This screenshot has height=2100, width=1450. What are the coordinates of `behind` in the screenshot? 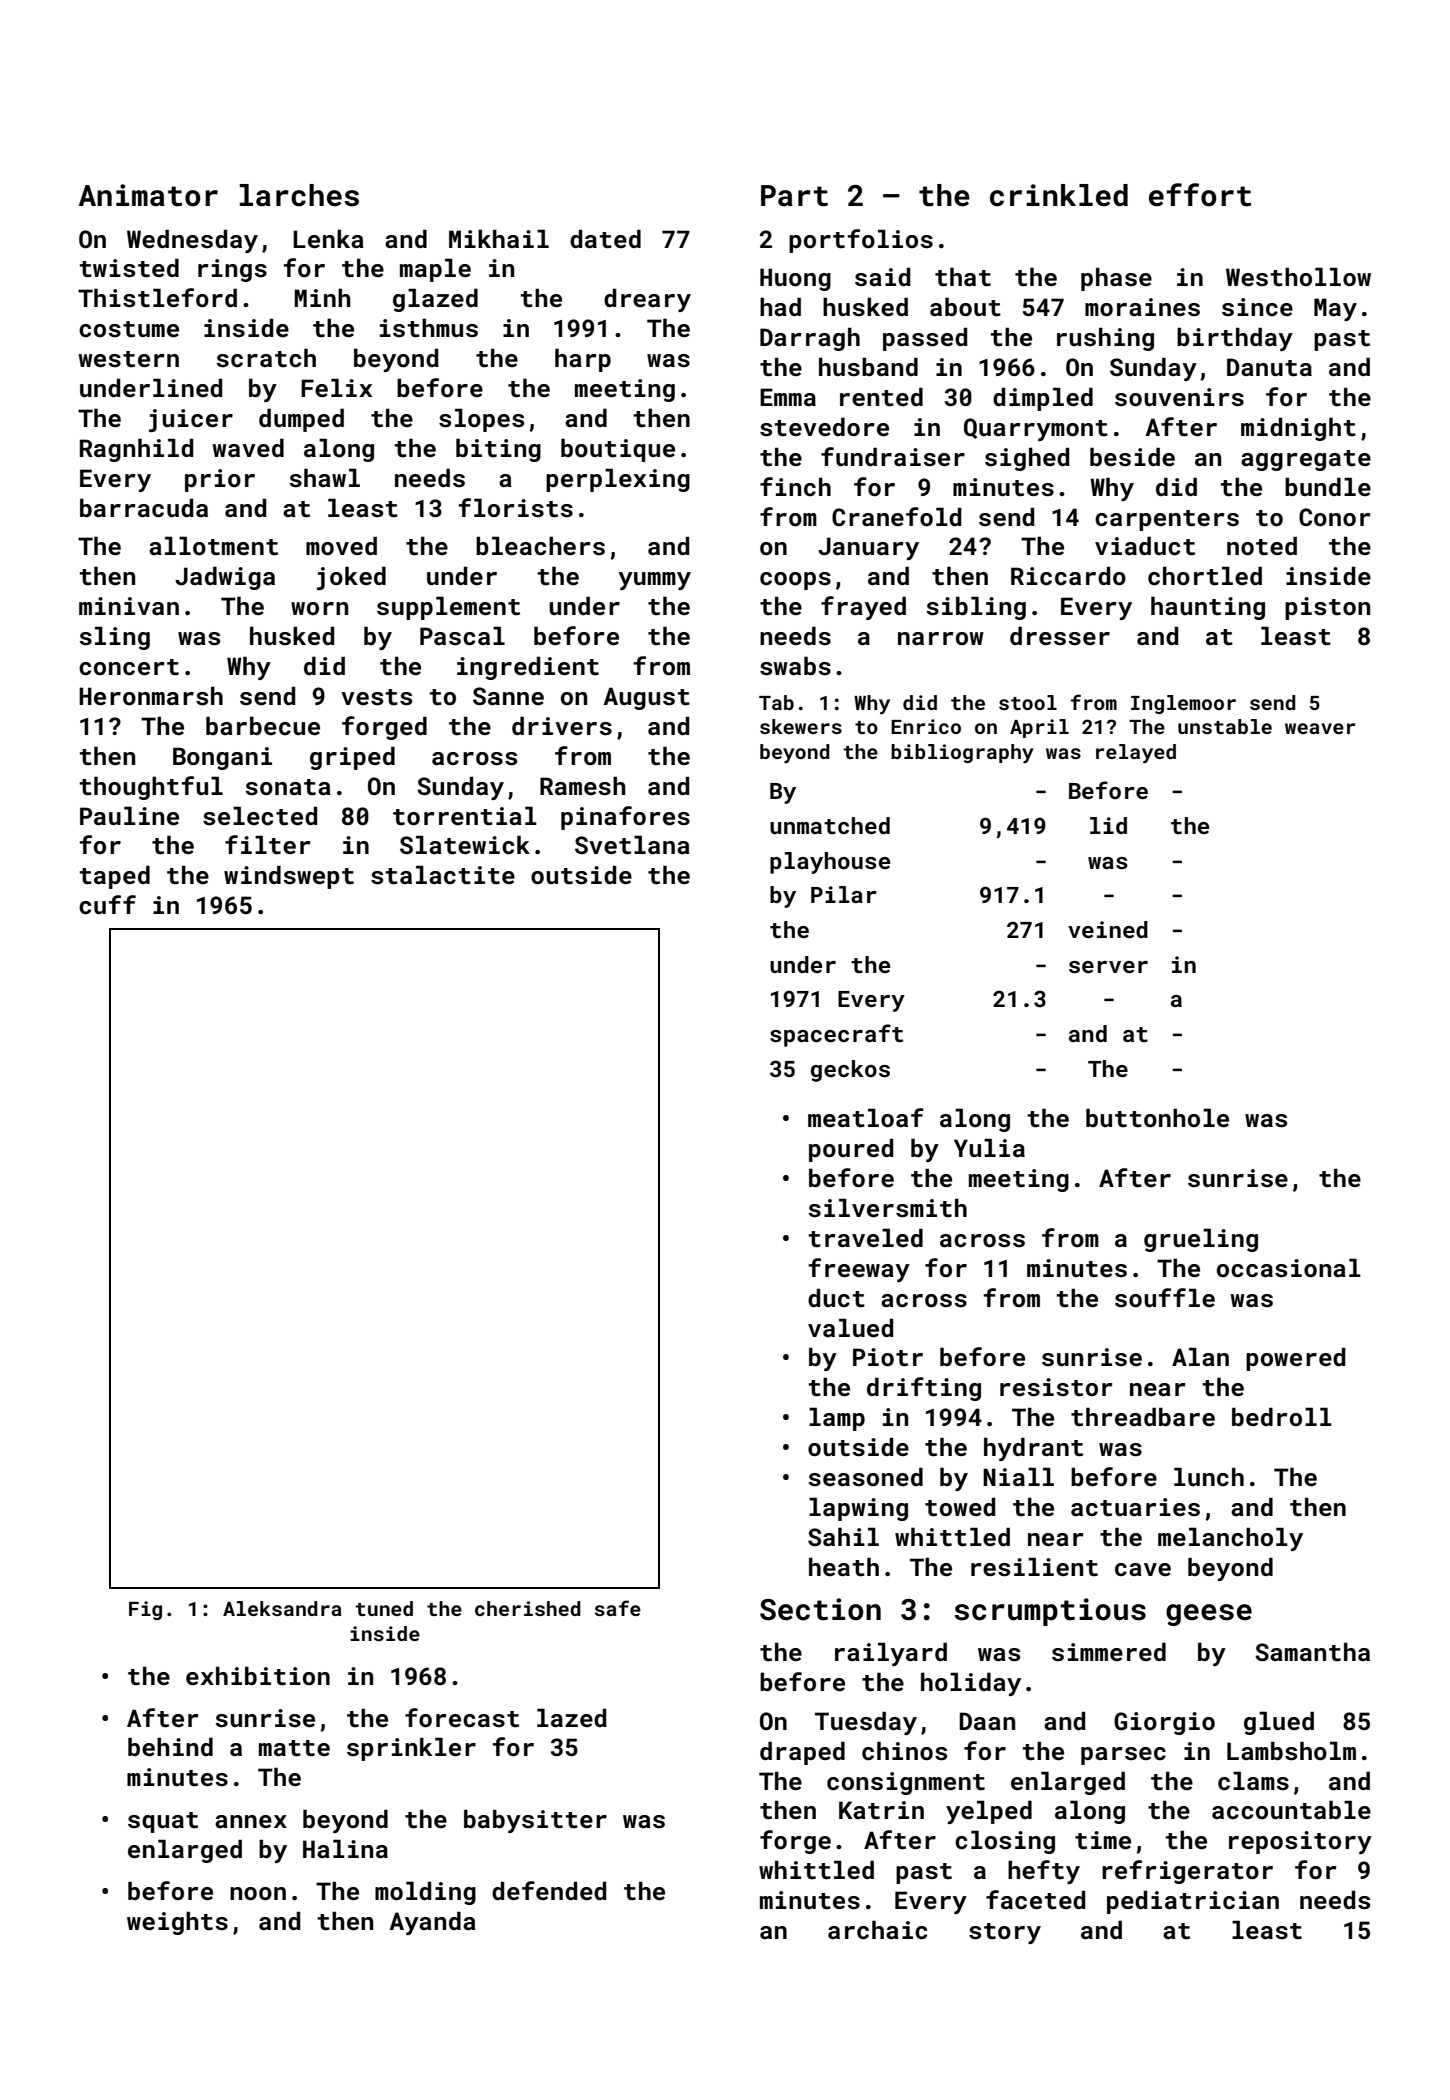 It's located at (170, 1746).
